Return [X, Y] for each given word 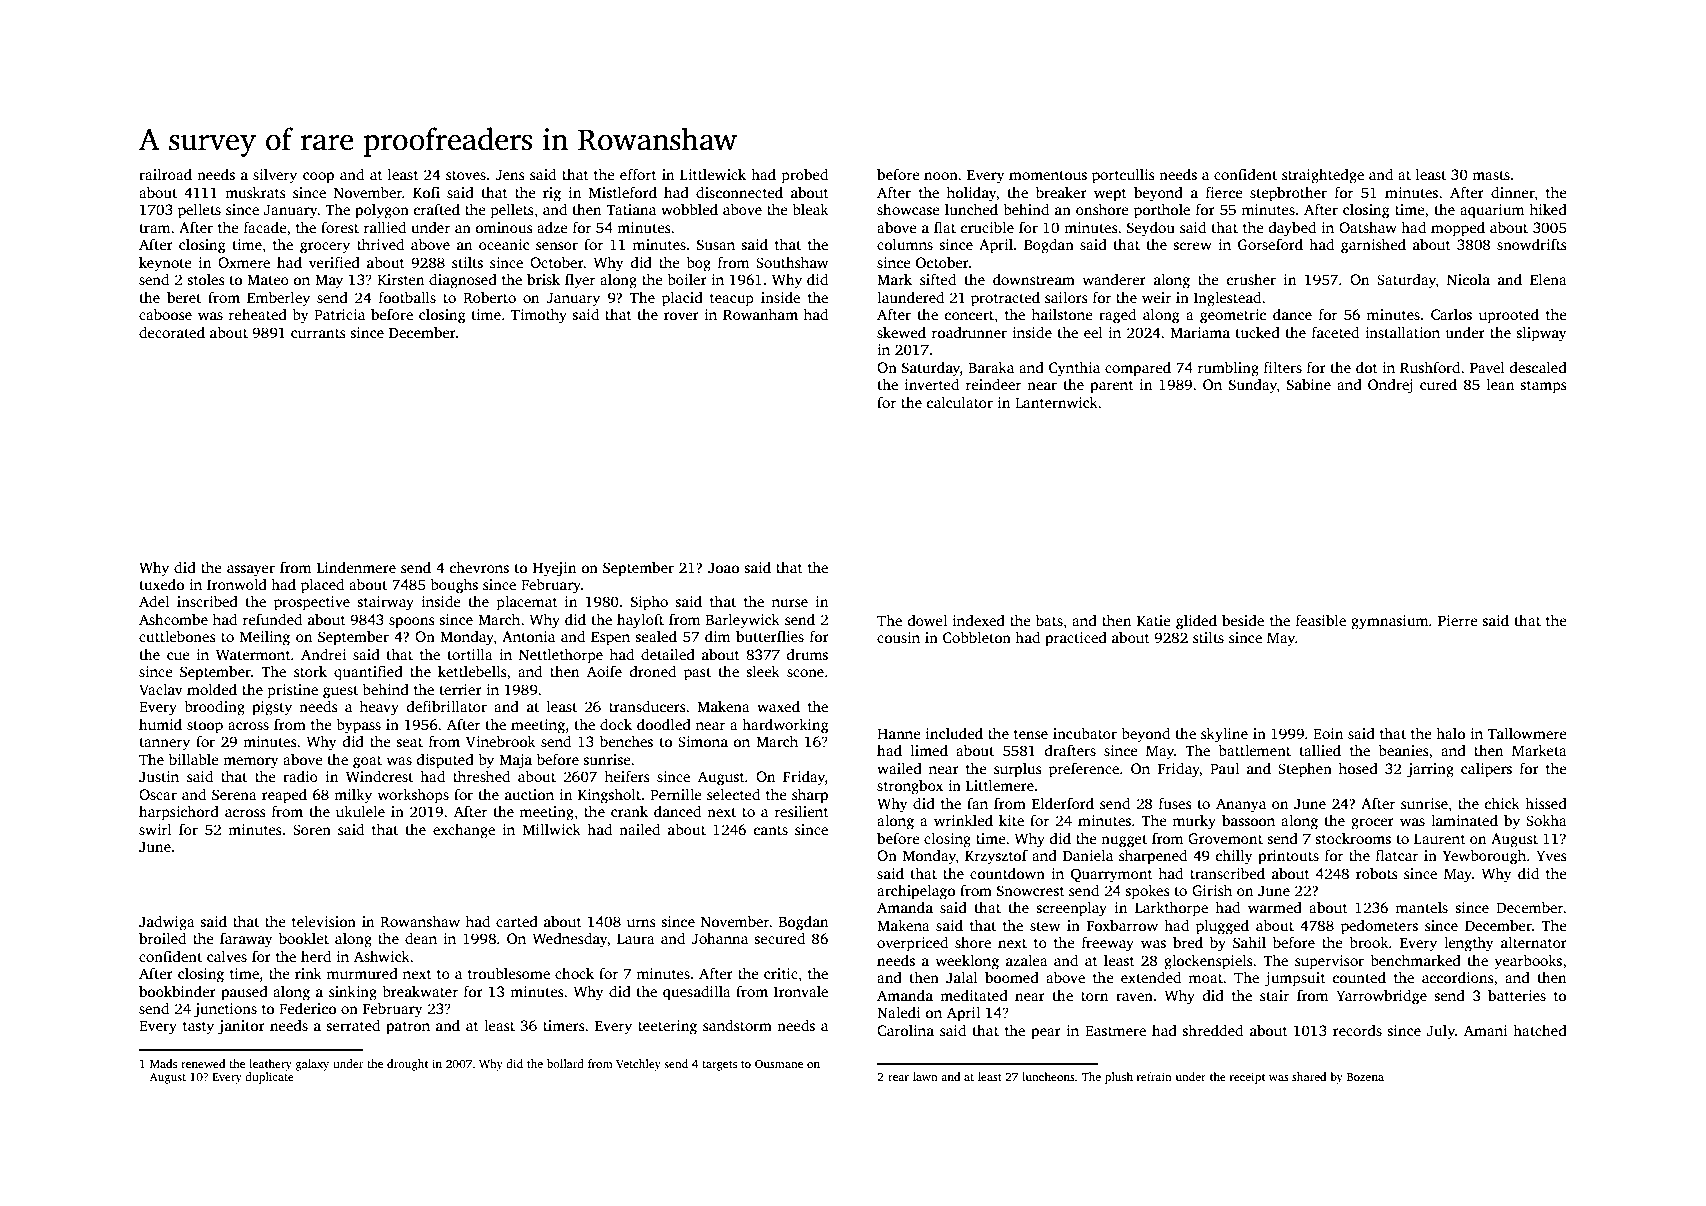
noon [941, 176]
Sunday [1253, 386]
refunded [272, 619]
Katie [1154, 620]
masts [1491, 175]
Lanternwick [1056, 402]
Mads [163, 1063]
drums [807, 654]
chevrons [479, 567]
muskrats [255, 192]
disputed [445, 761]
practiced [1076, 639]
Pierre [1458, 620]
